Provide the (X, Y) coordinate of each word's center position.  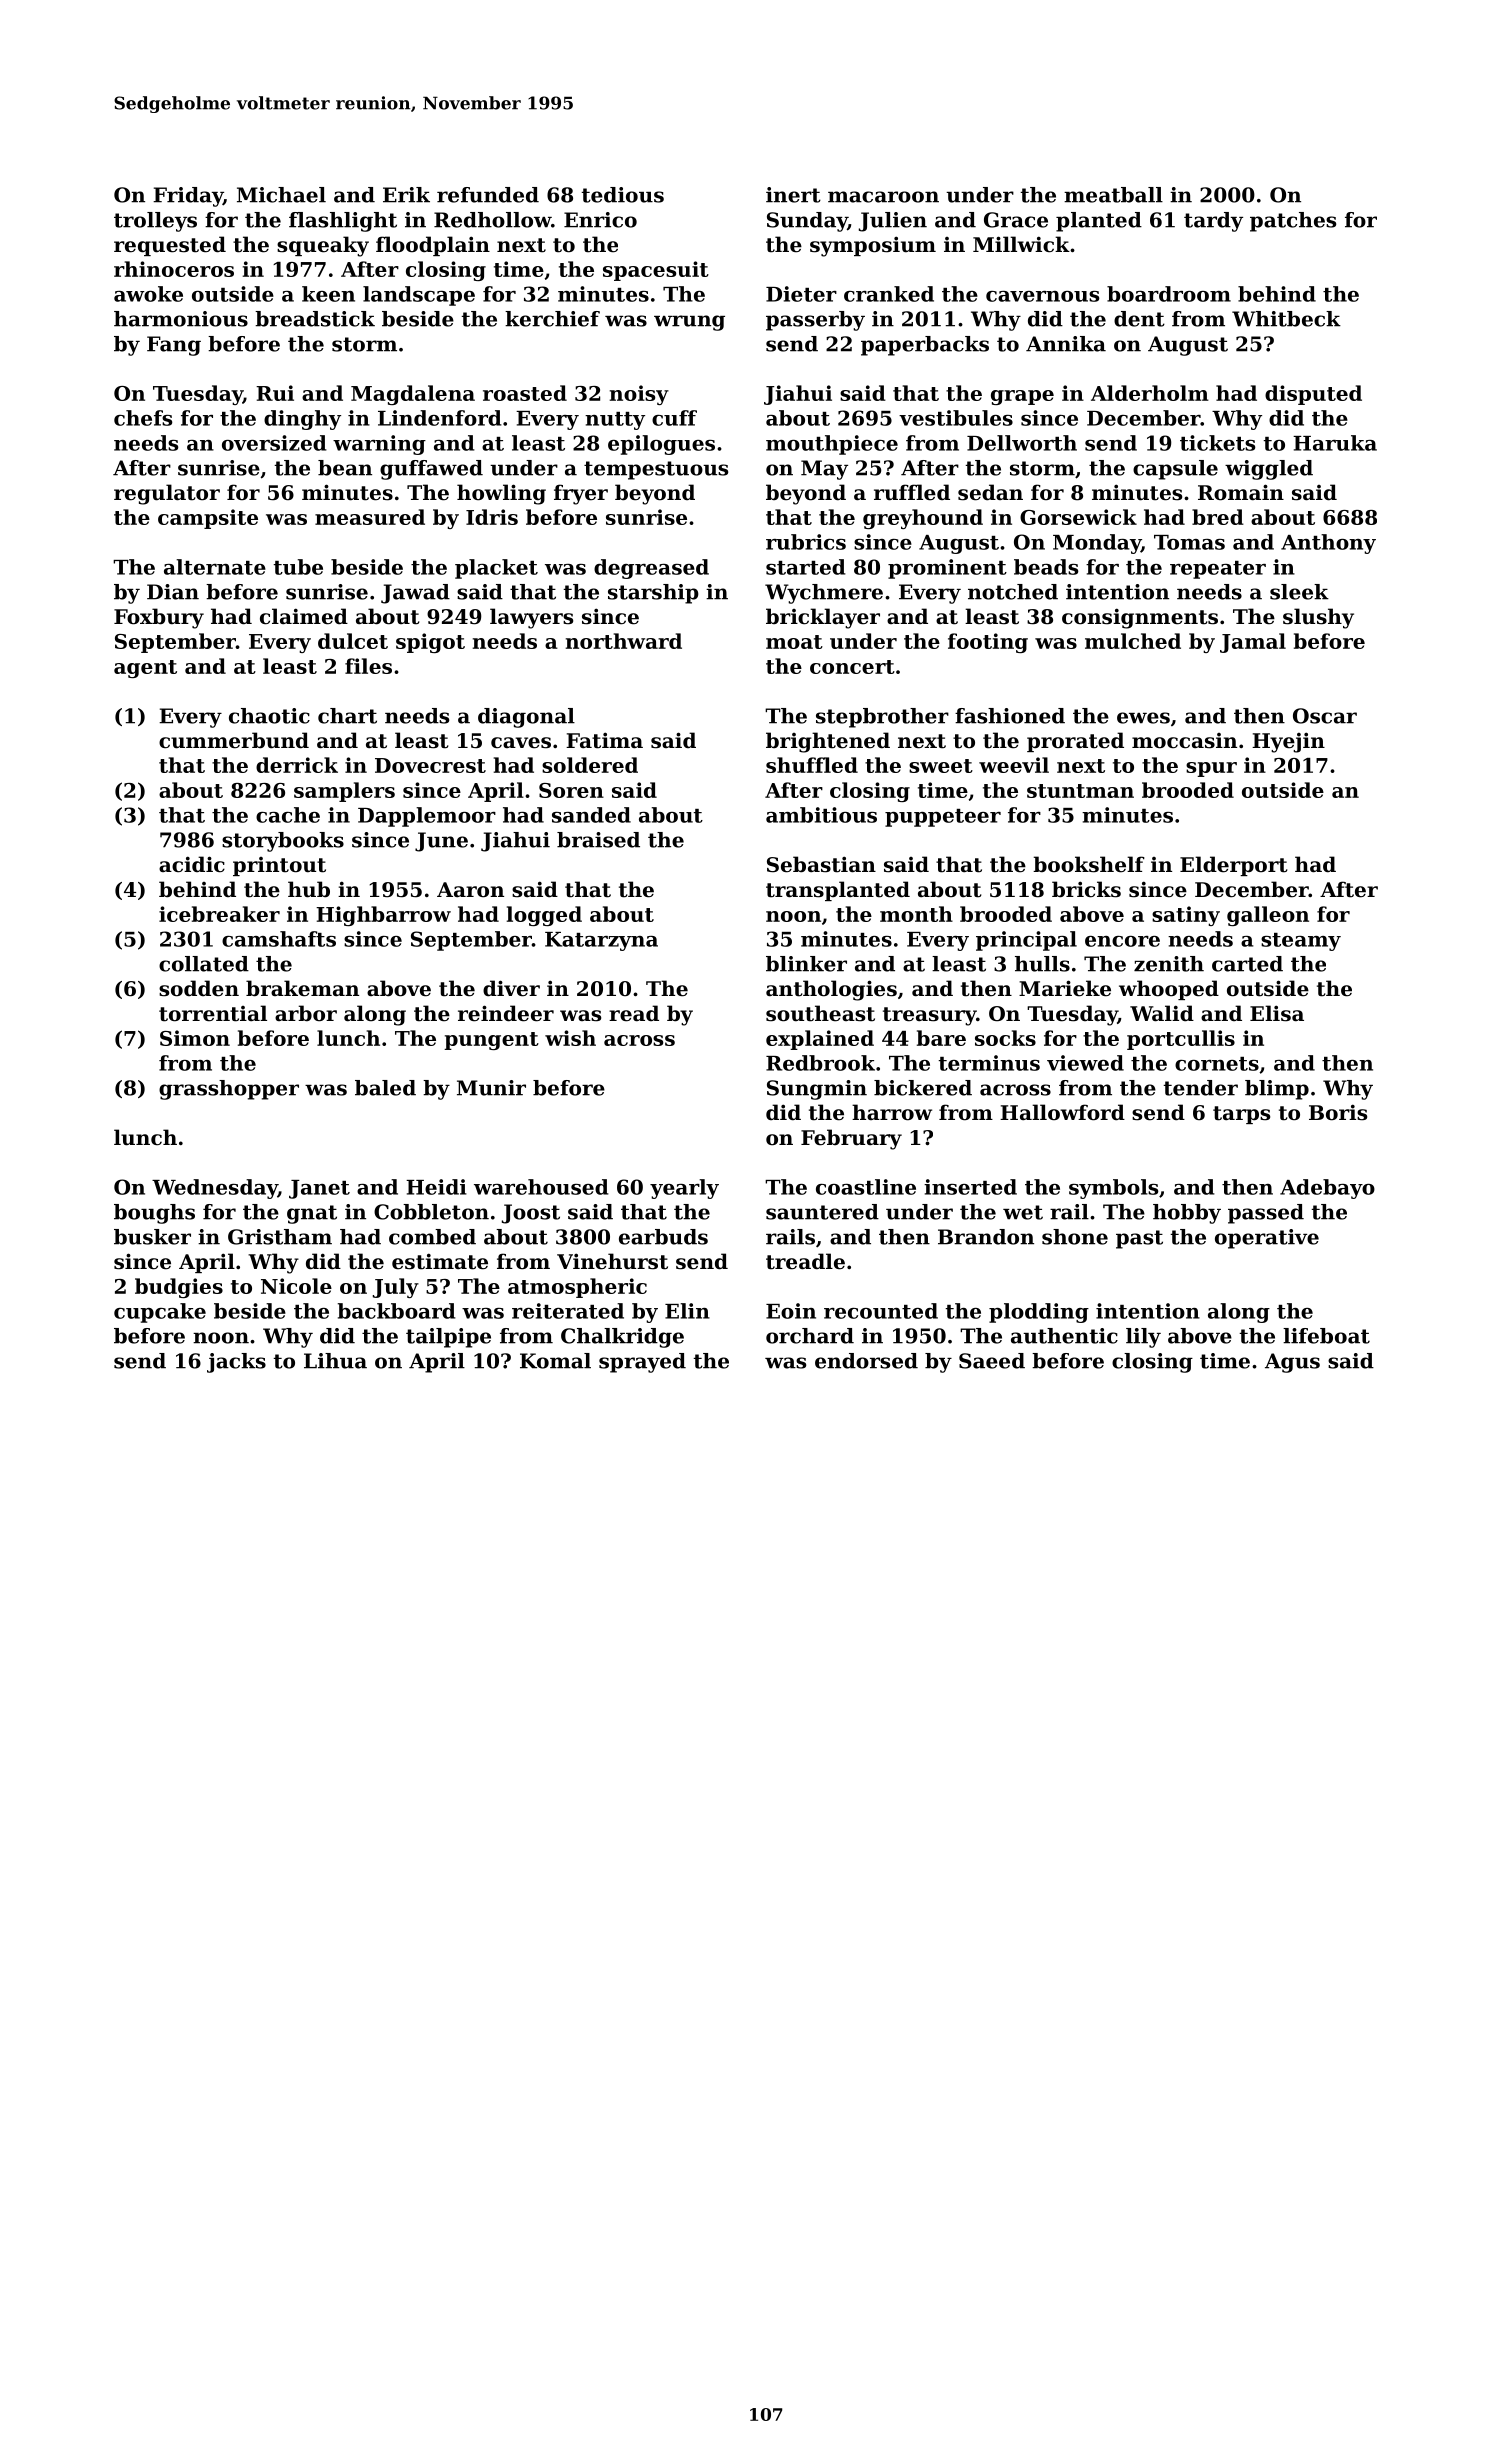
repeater (1218, 570)
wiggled (1269, 470)
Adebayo (1327, 1189)
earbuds (663, 1237)
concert (852, 667)
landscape (419, 296)
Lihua (335, 1361)
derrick (297, 765)
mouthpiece (832, 445)
